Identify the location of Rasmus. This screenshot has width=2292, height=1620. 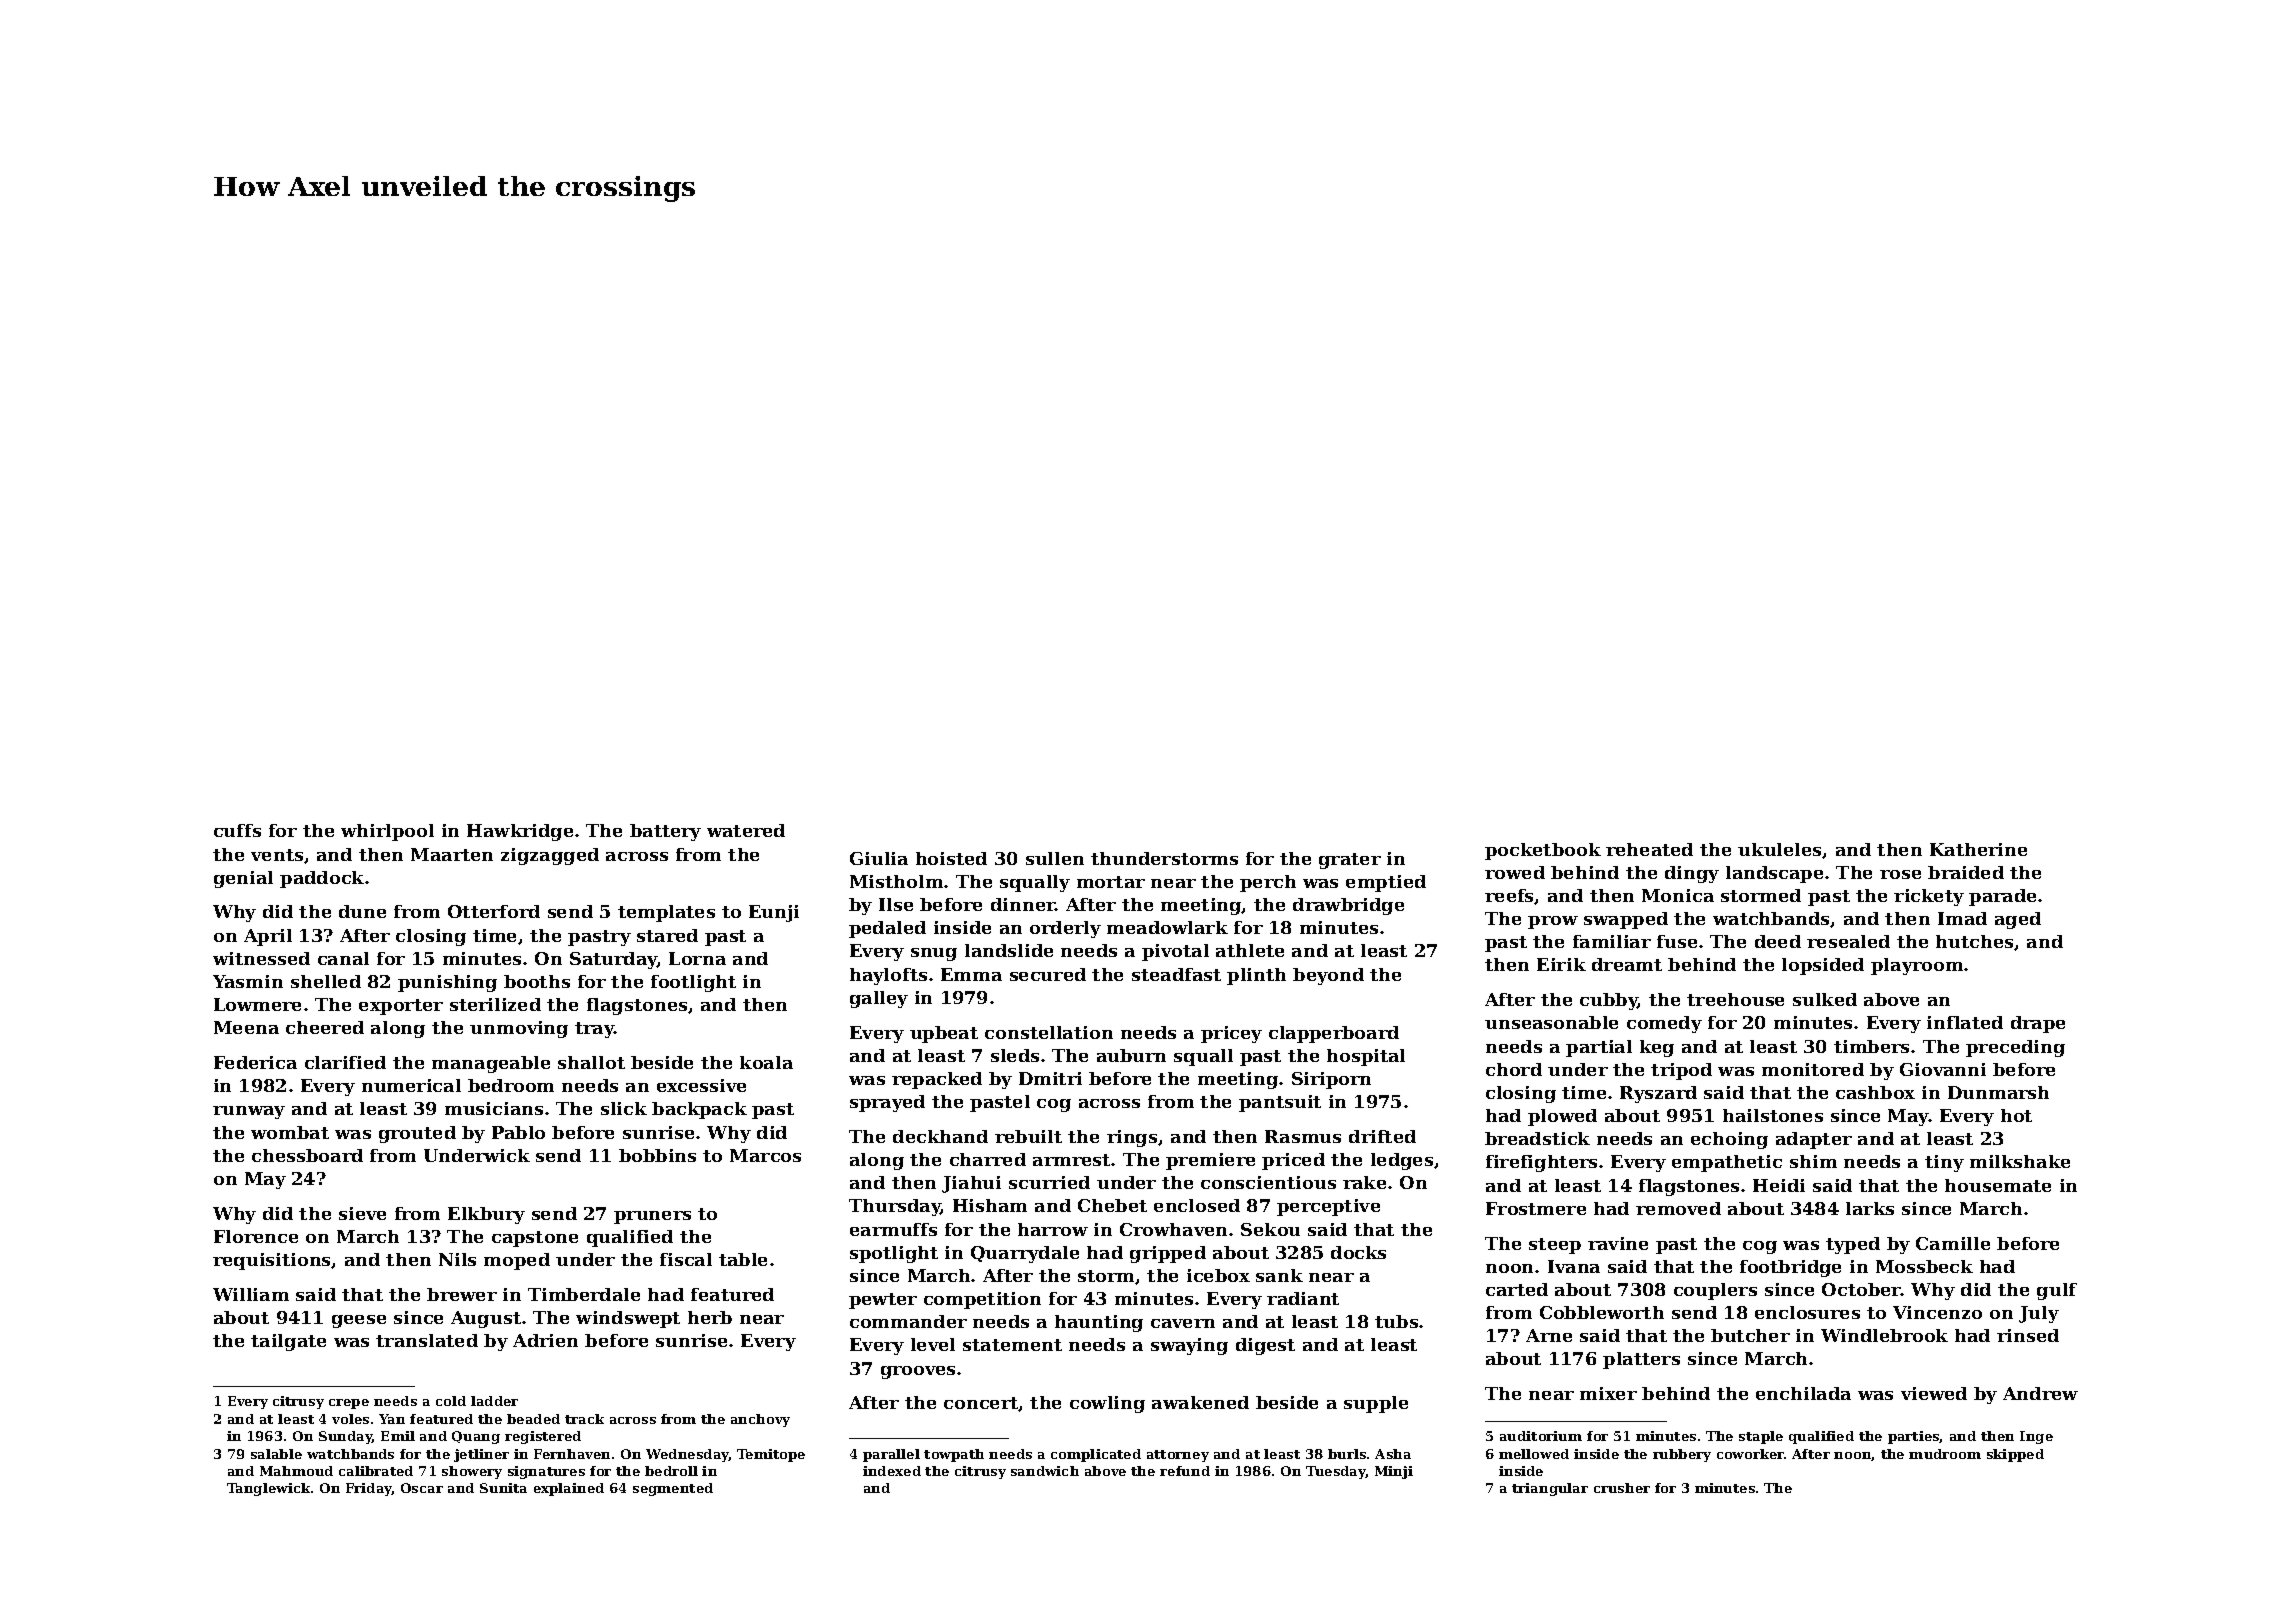
(1303, 1136).
